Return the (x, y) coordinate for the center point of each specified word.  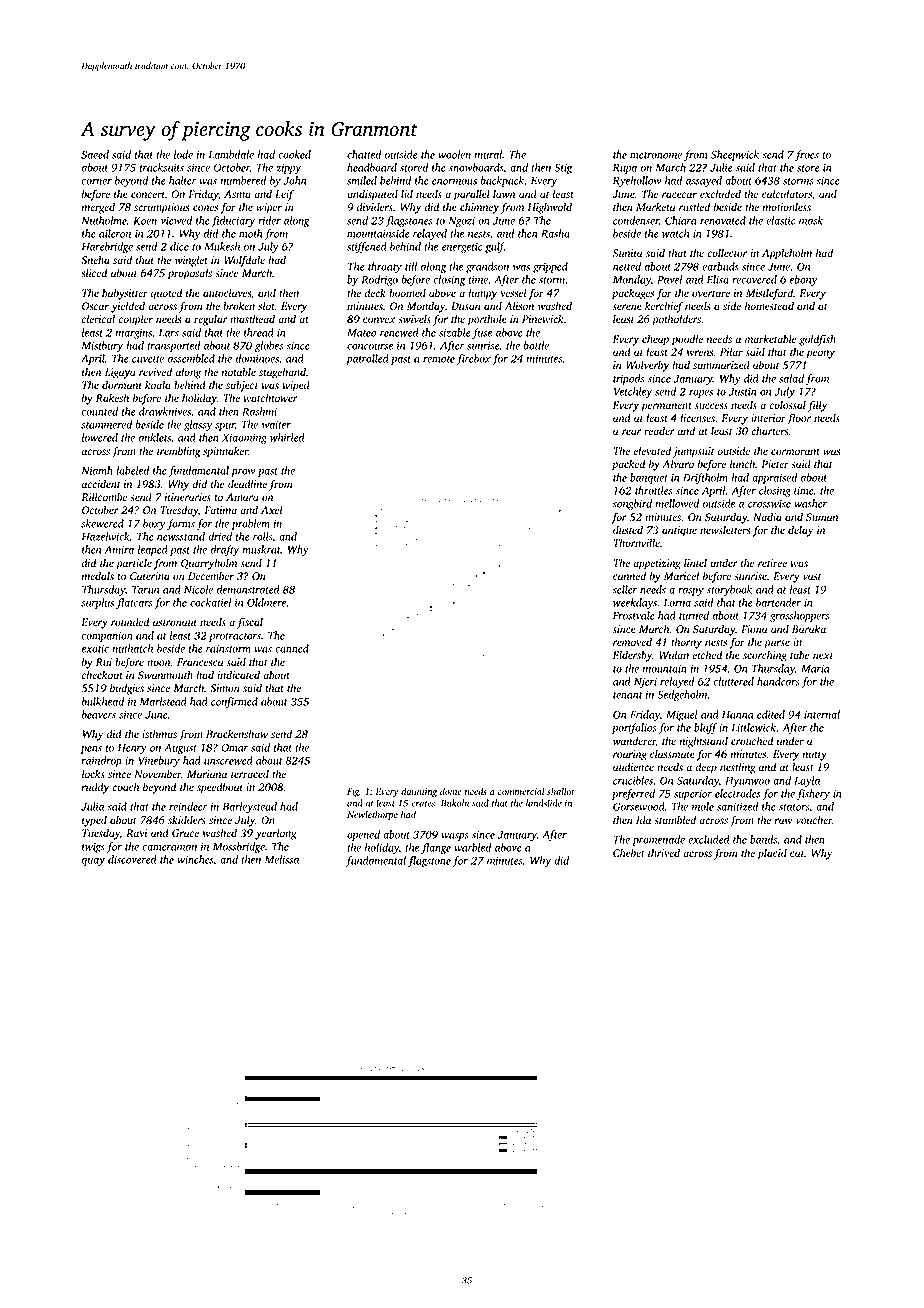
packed (628, 465)
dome (451, 791)
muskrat (261, 549)
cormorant (795, 451)
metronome (656, 155)
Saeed (95, 154)
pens (91, 750)
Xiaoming (244, 438)
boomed (407, 292)
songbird (632, 504)
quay (93, 862)
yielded (128, 307)
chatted (364, 154)
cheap (655, 340)
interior (768, 418)
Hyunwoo (747, 782)
